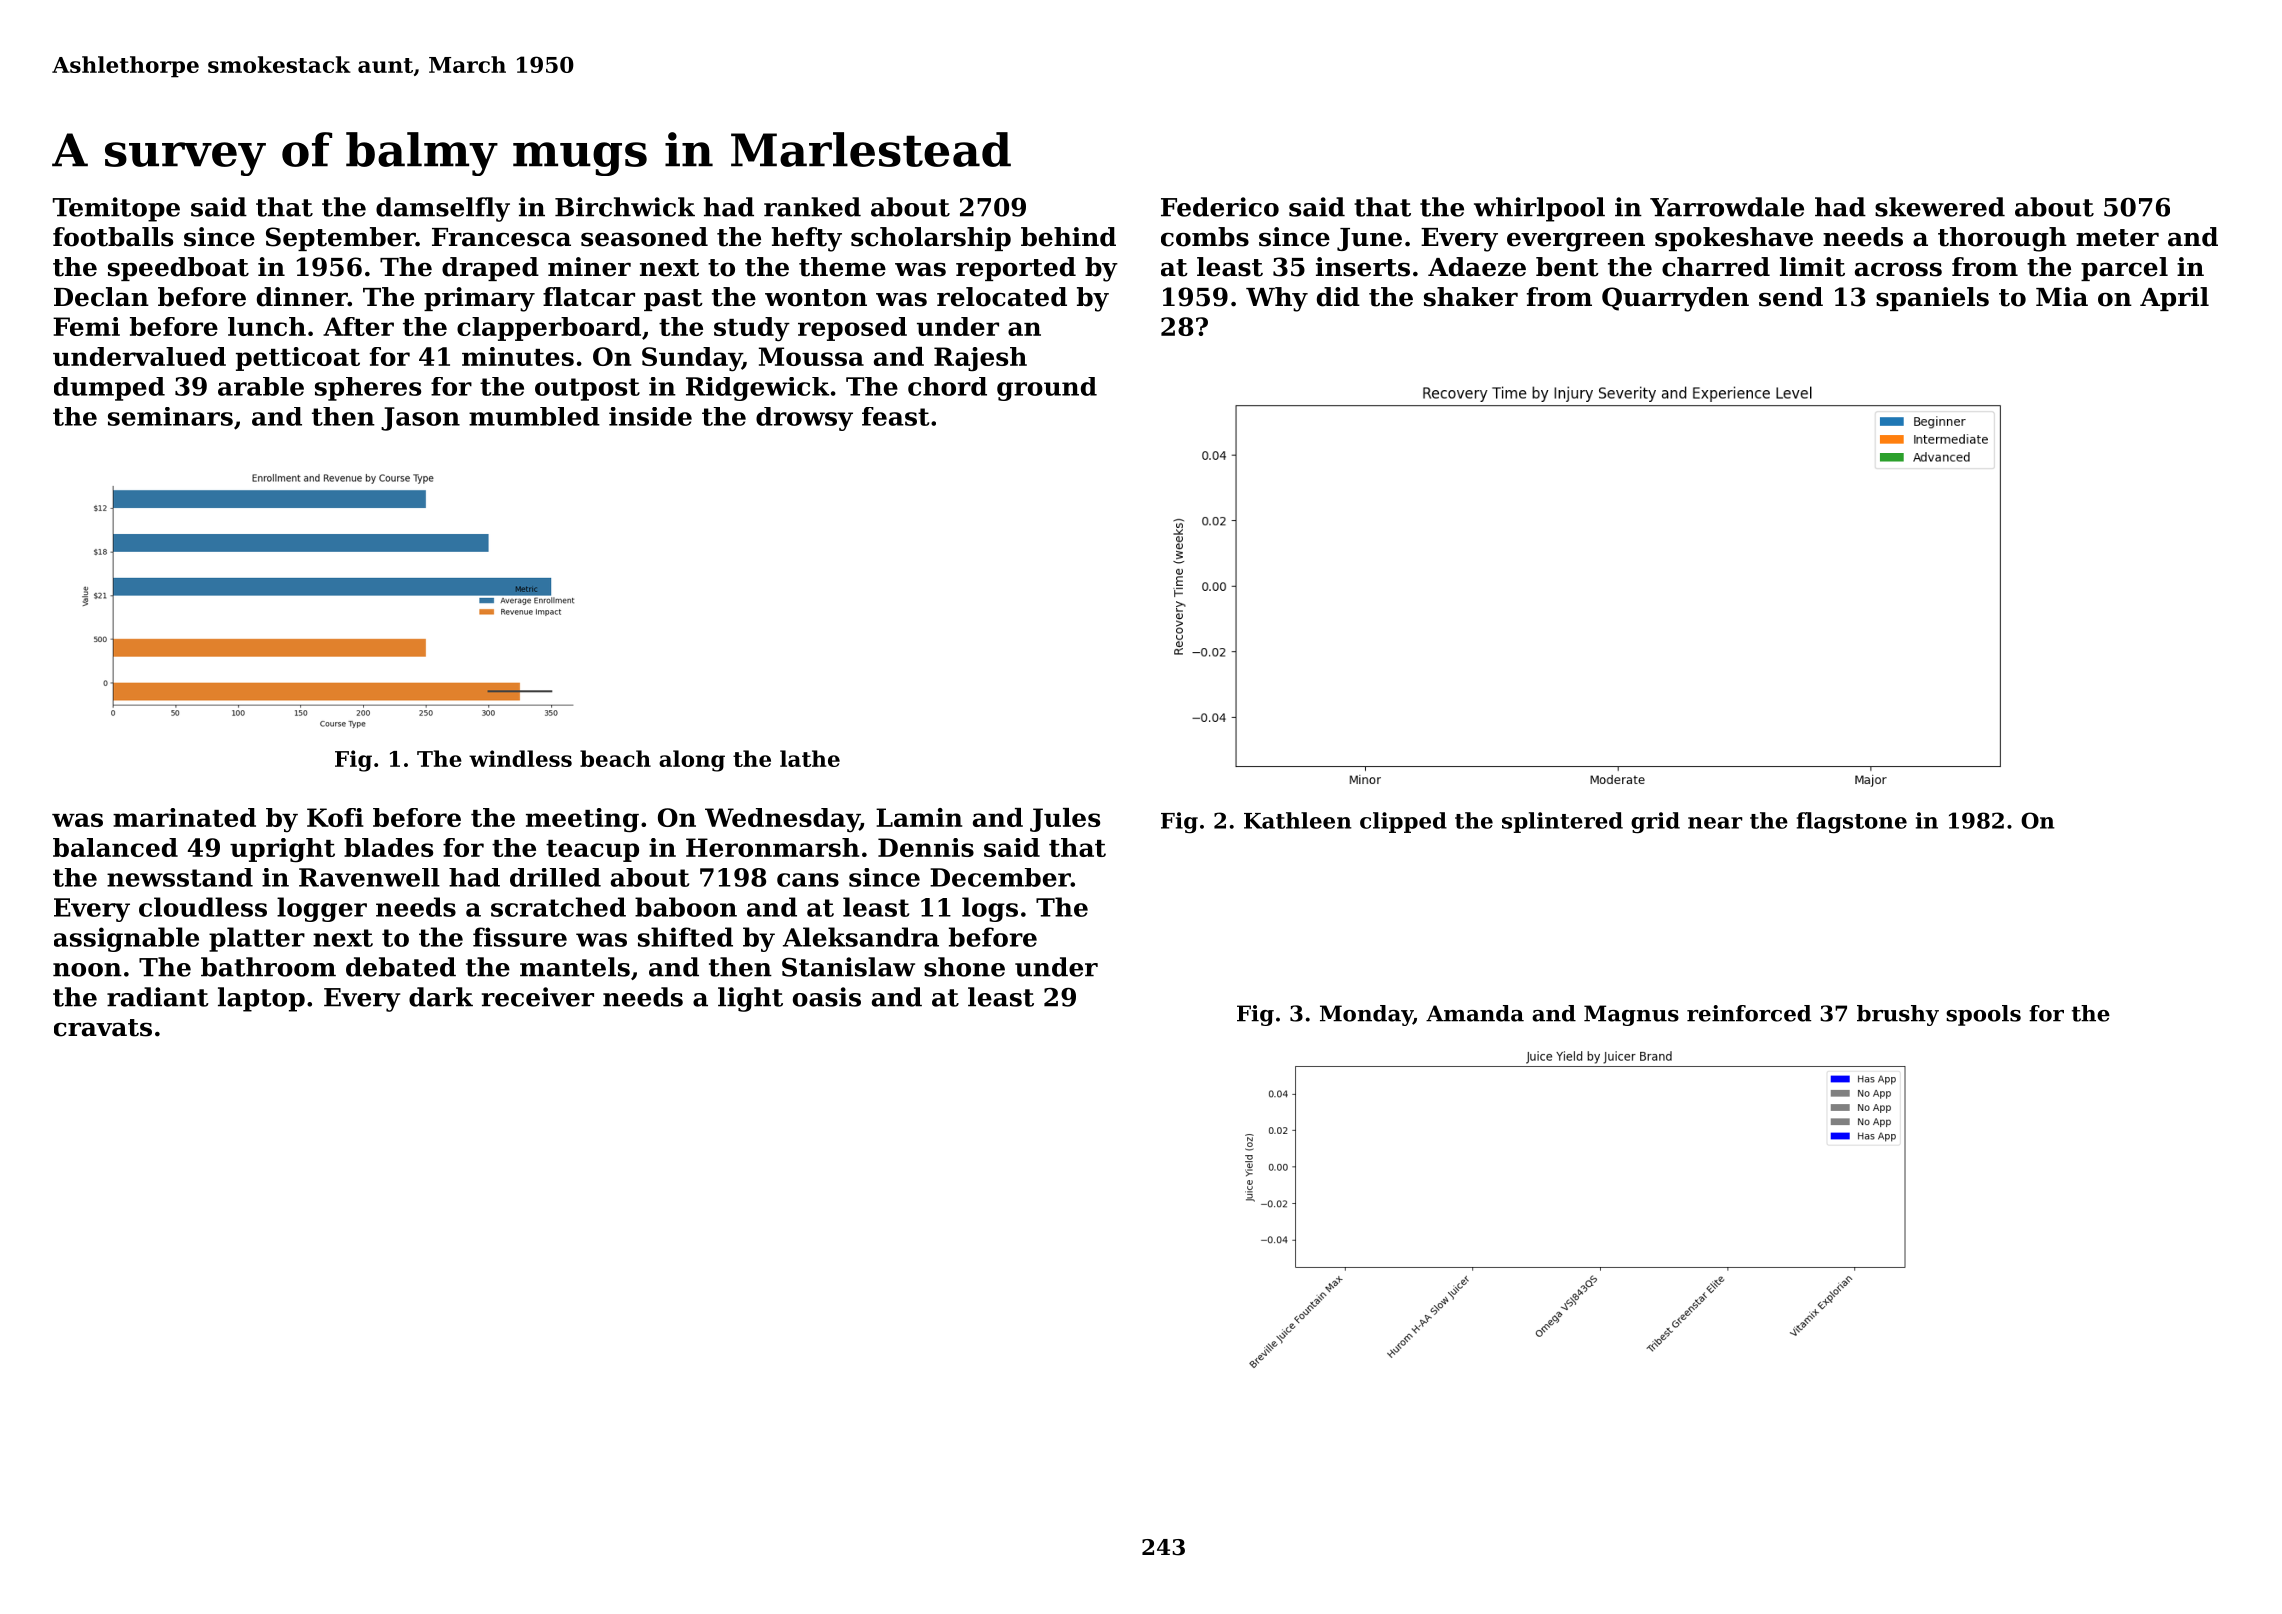  Describe the element at coordinates (1220, 207) in the screenshot. I see `Federico` at that location.
